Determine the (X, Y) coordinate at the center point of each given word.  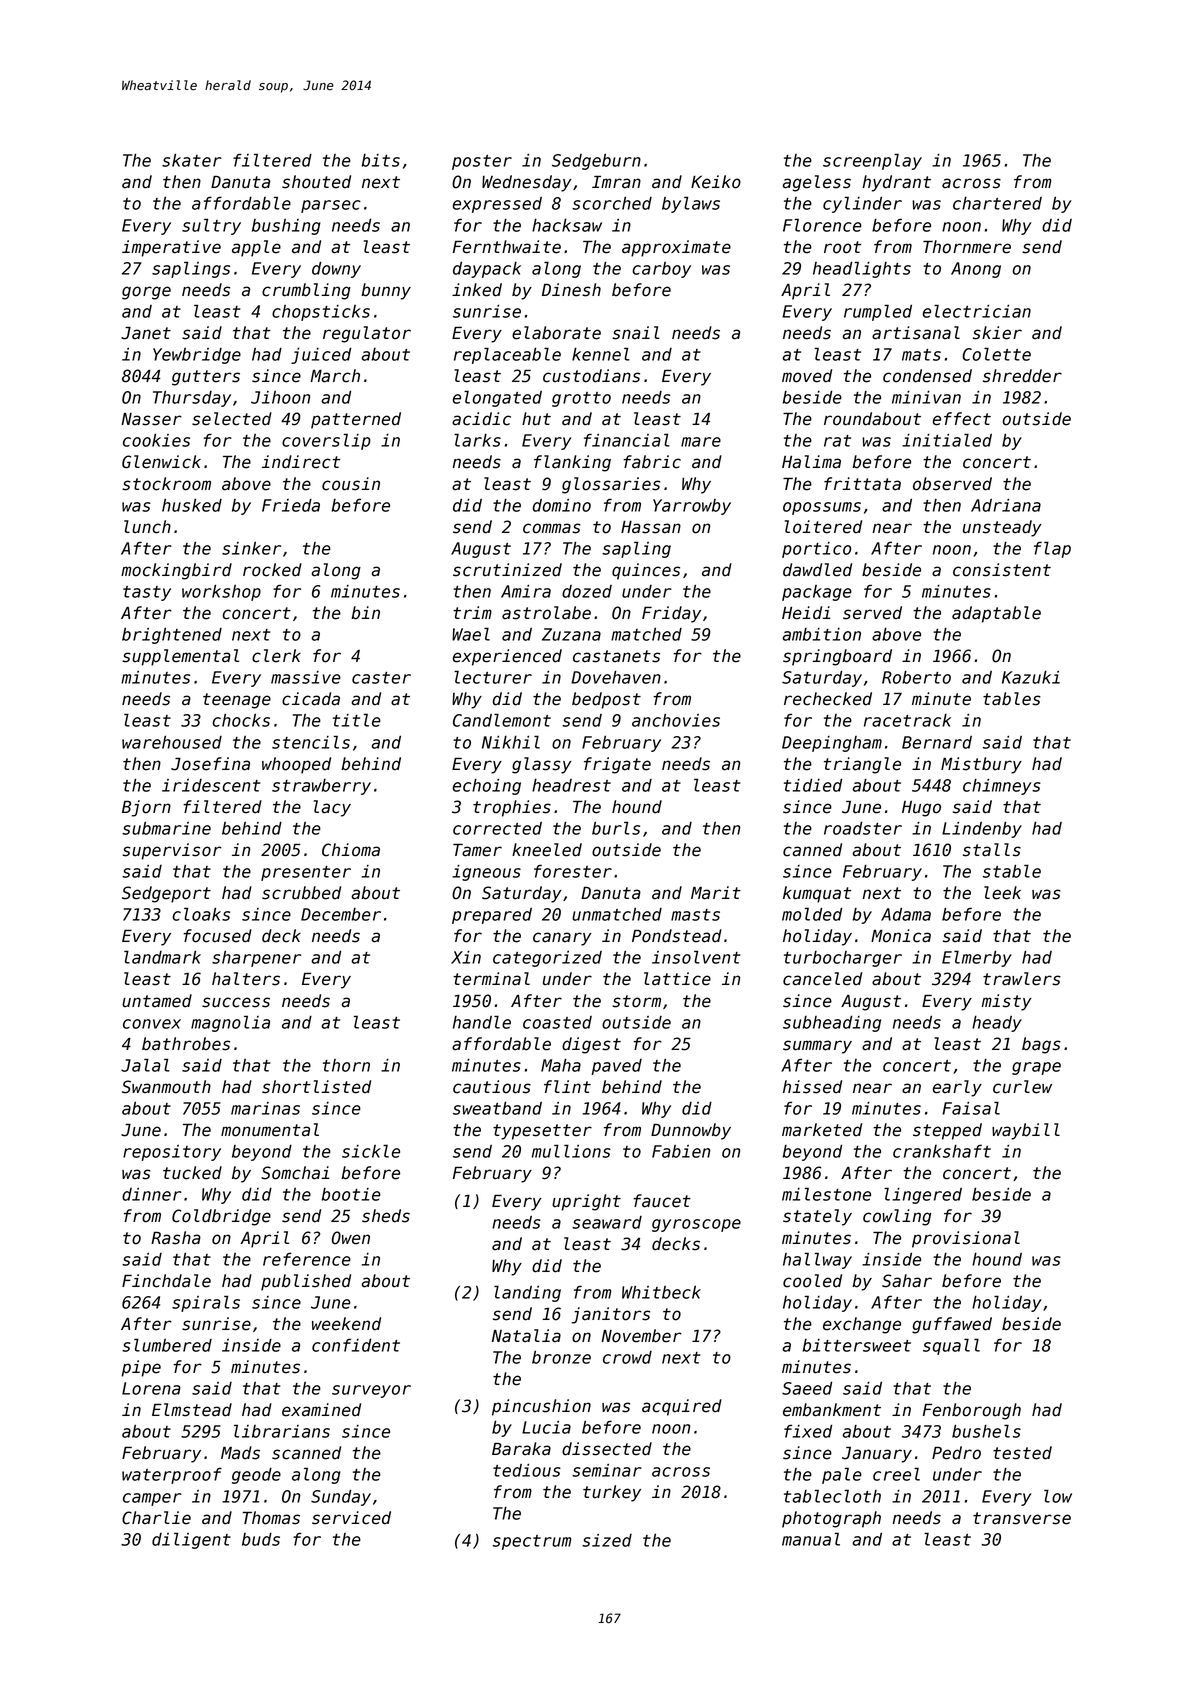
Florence (822, 225)
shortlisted (316, 1087)
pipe (141, 1368)
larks (477, 440)
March (335, 376)
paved (616, 1067)
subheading (832, 1024)
